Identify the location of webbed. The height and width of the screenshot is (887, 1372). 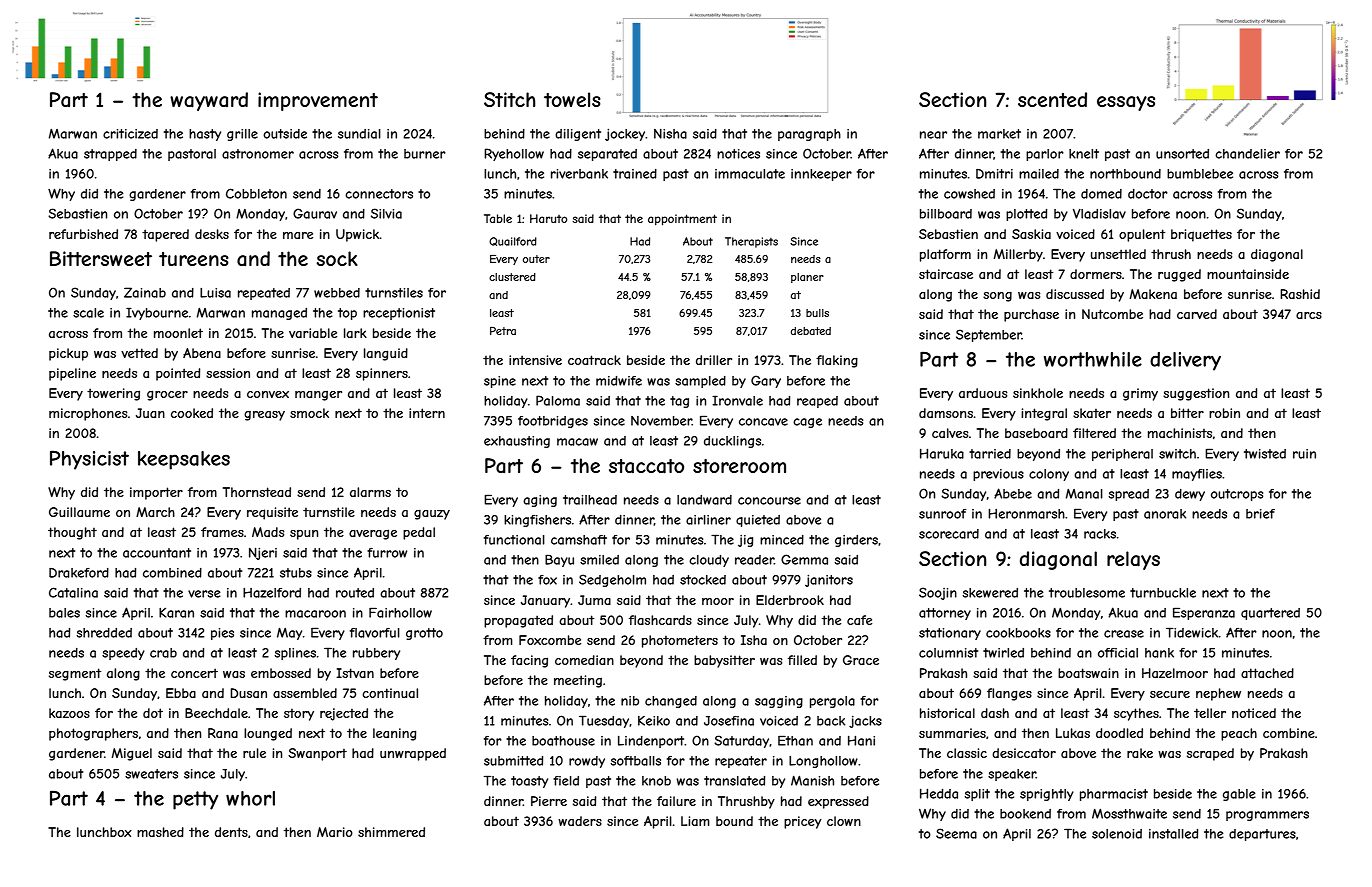
(337, 293).
